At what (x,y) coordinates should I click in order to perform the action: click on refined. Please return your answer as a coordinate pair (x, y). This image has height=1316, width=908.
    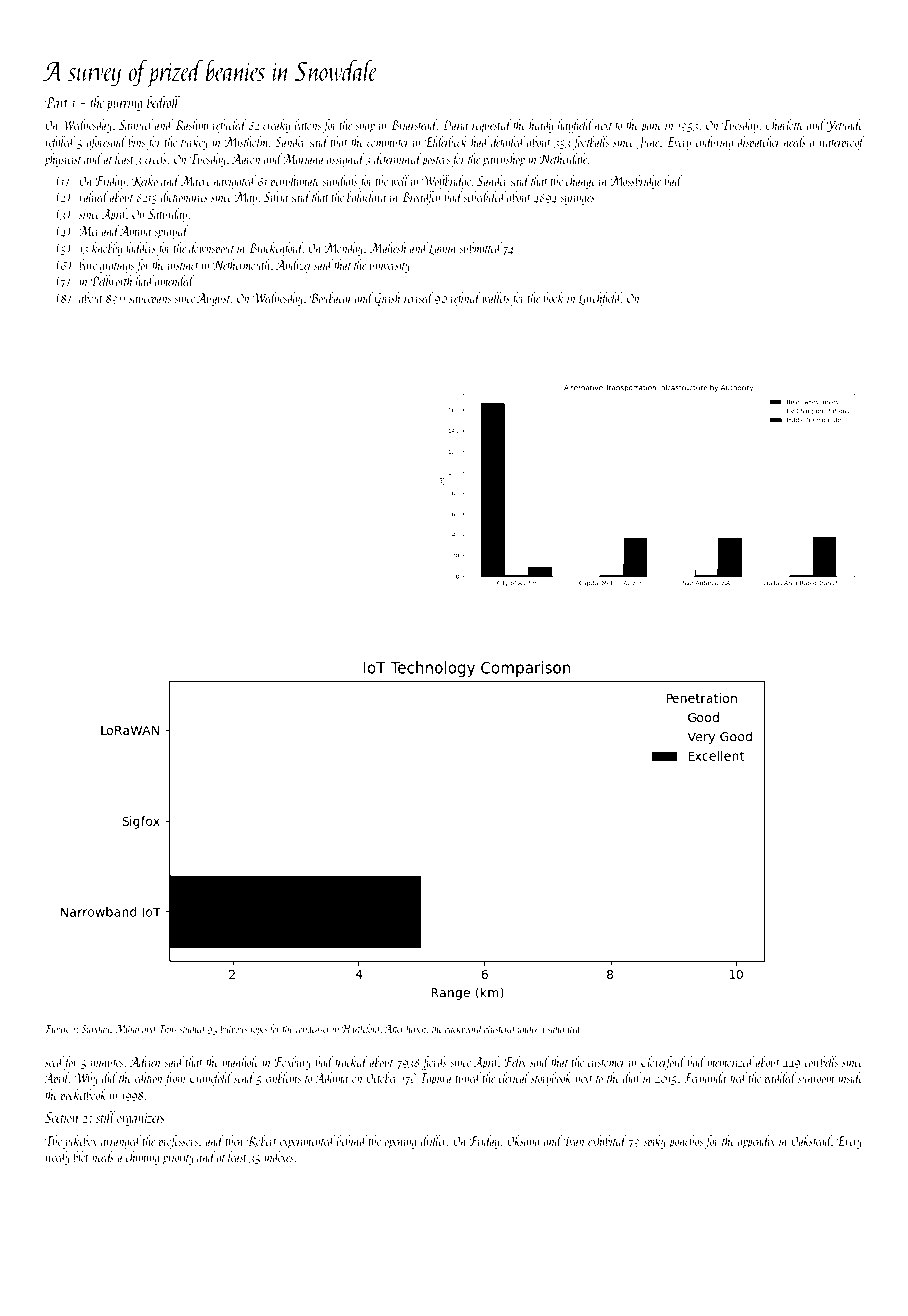
    Looking at the image, I should click on (466, 299).
